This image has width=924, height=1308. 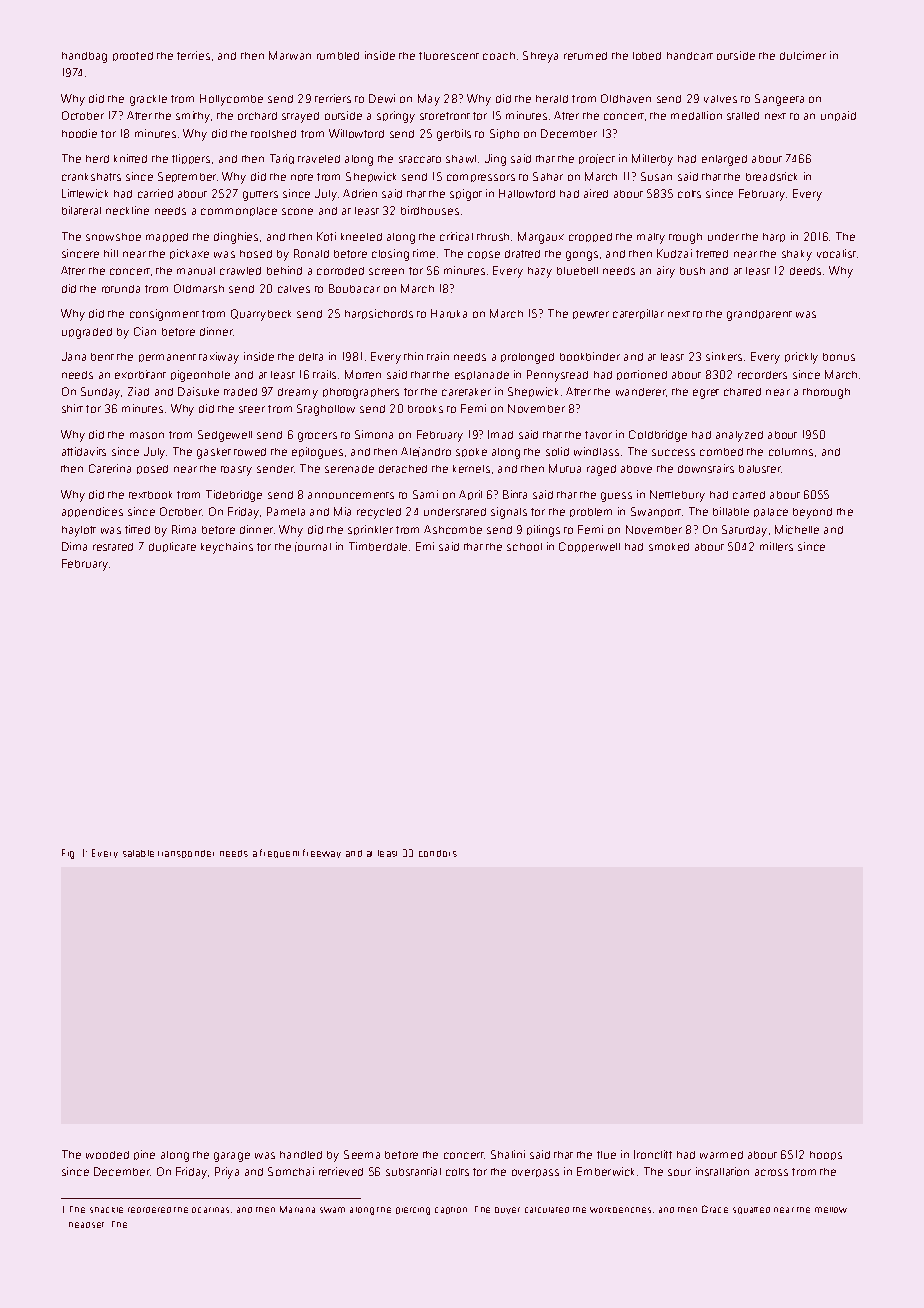 What do you see at coordinates (149, 1210) in the image?
I see `reordered` at bounding box center [149, 1210].
